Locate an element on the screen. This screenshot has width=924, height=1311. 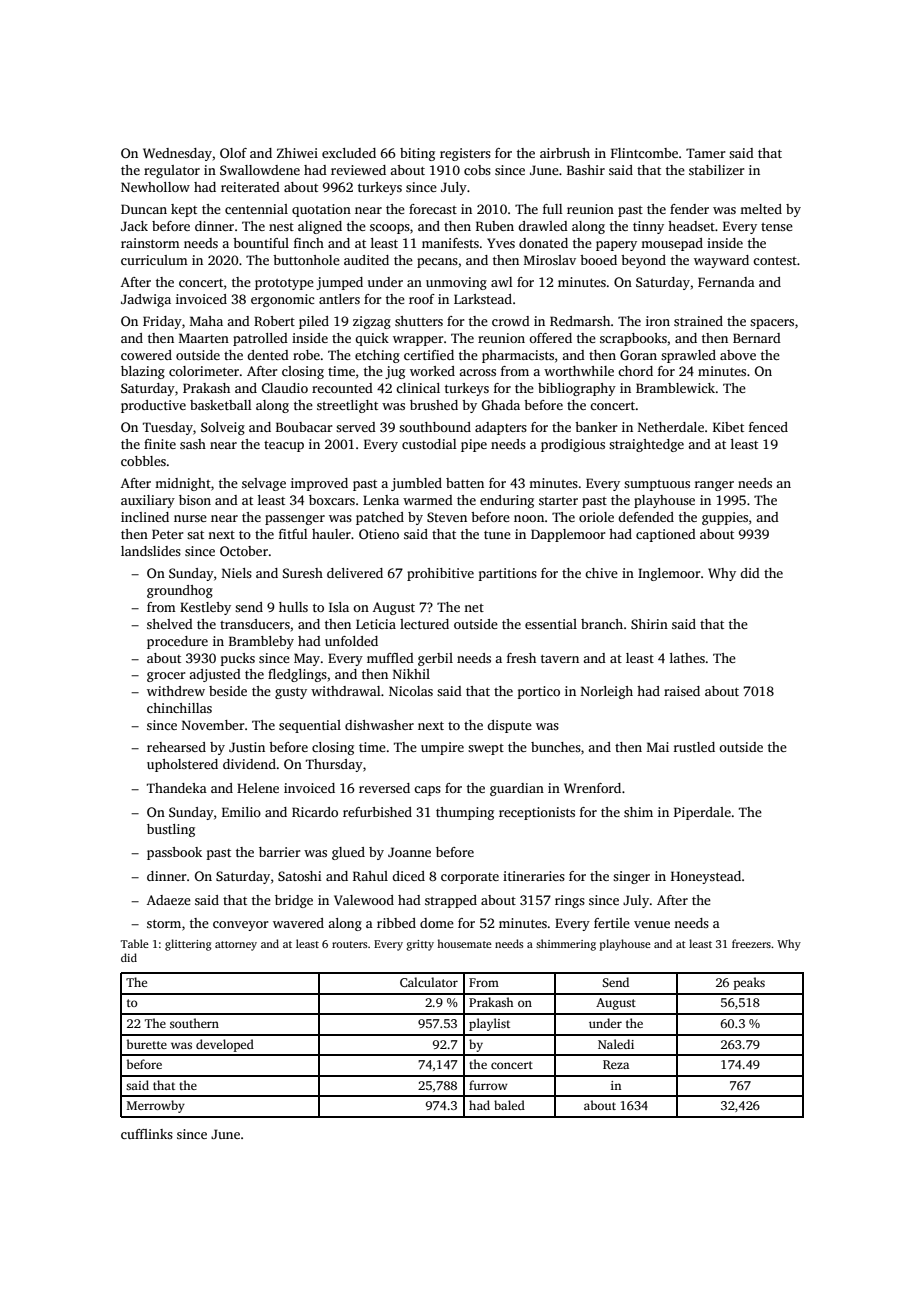
grocer is located at coordinates (166, 677).
